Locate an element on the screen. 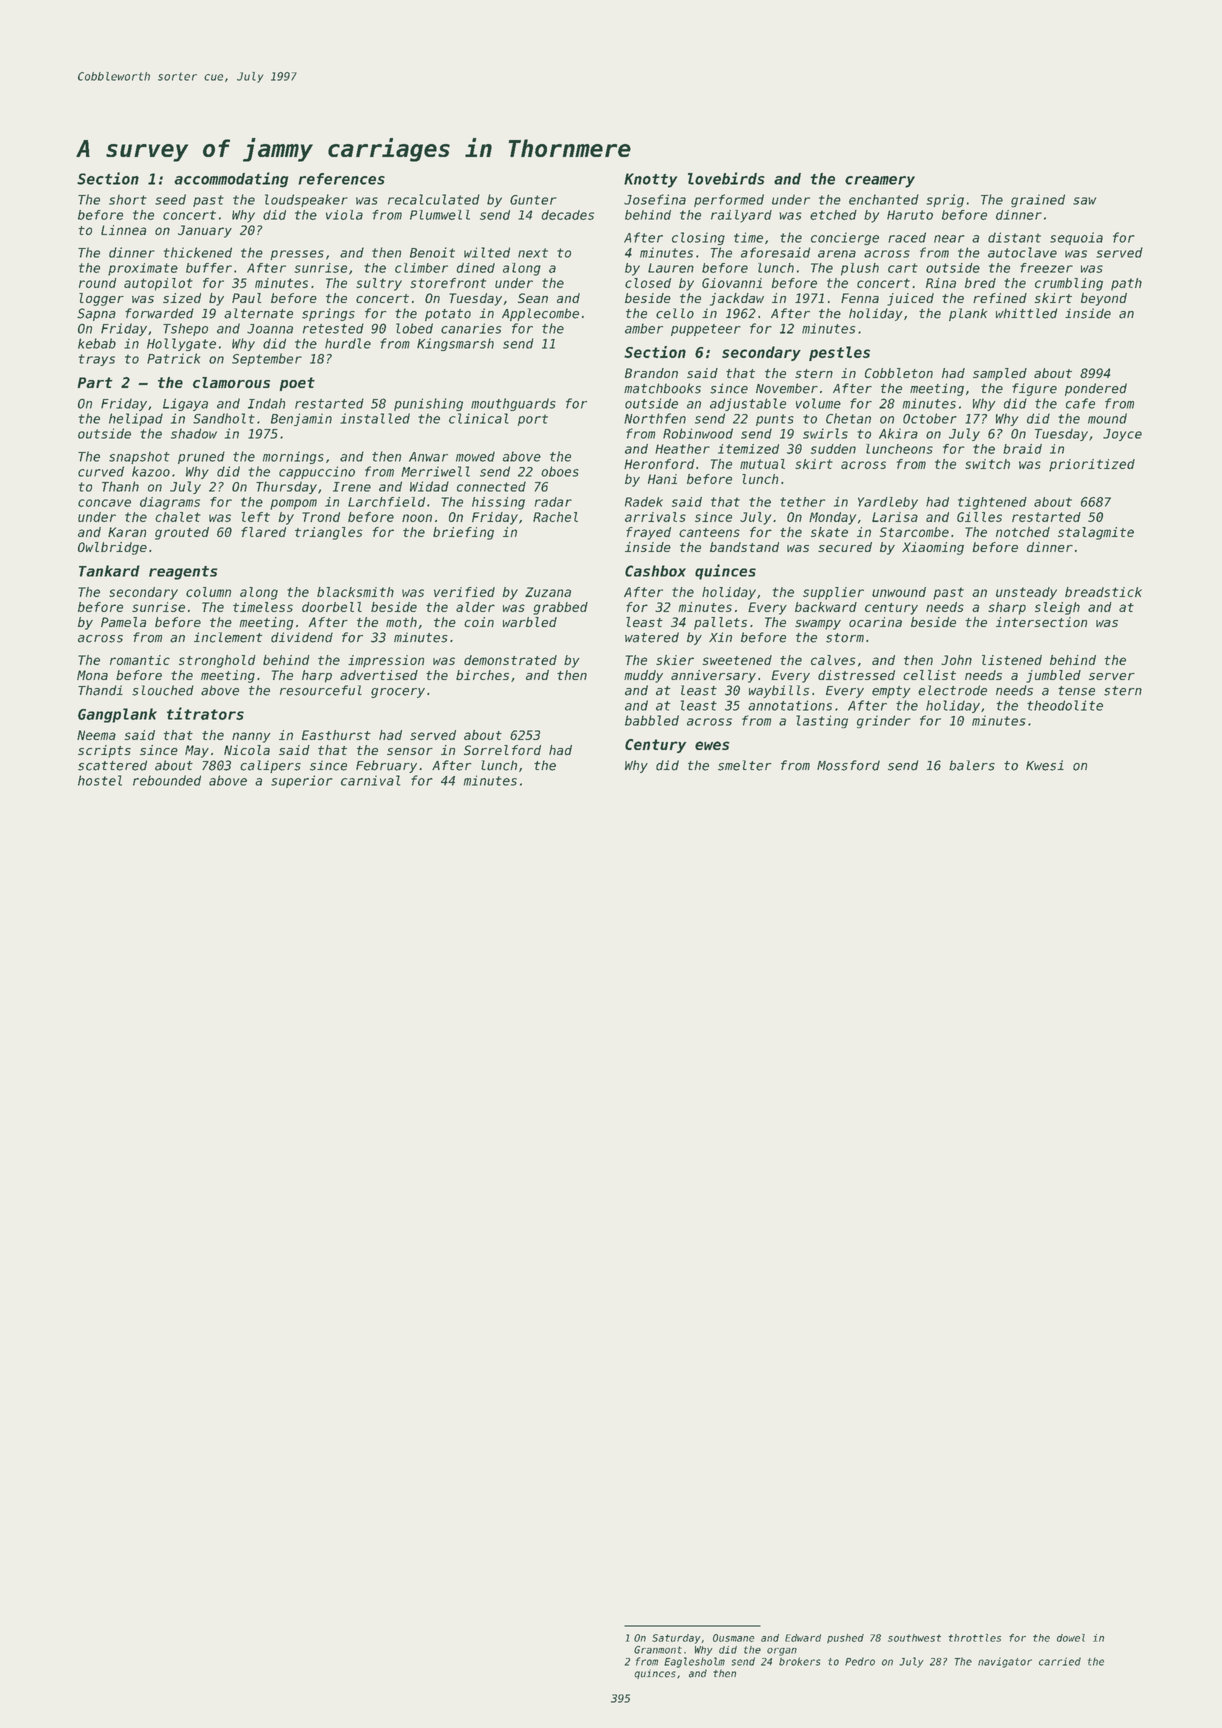  Granmont is located at coordinates (658, 1650).
